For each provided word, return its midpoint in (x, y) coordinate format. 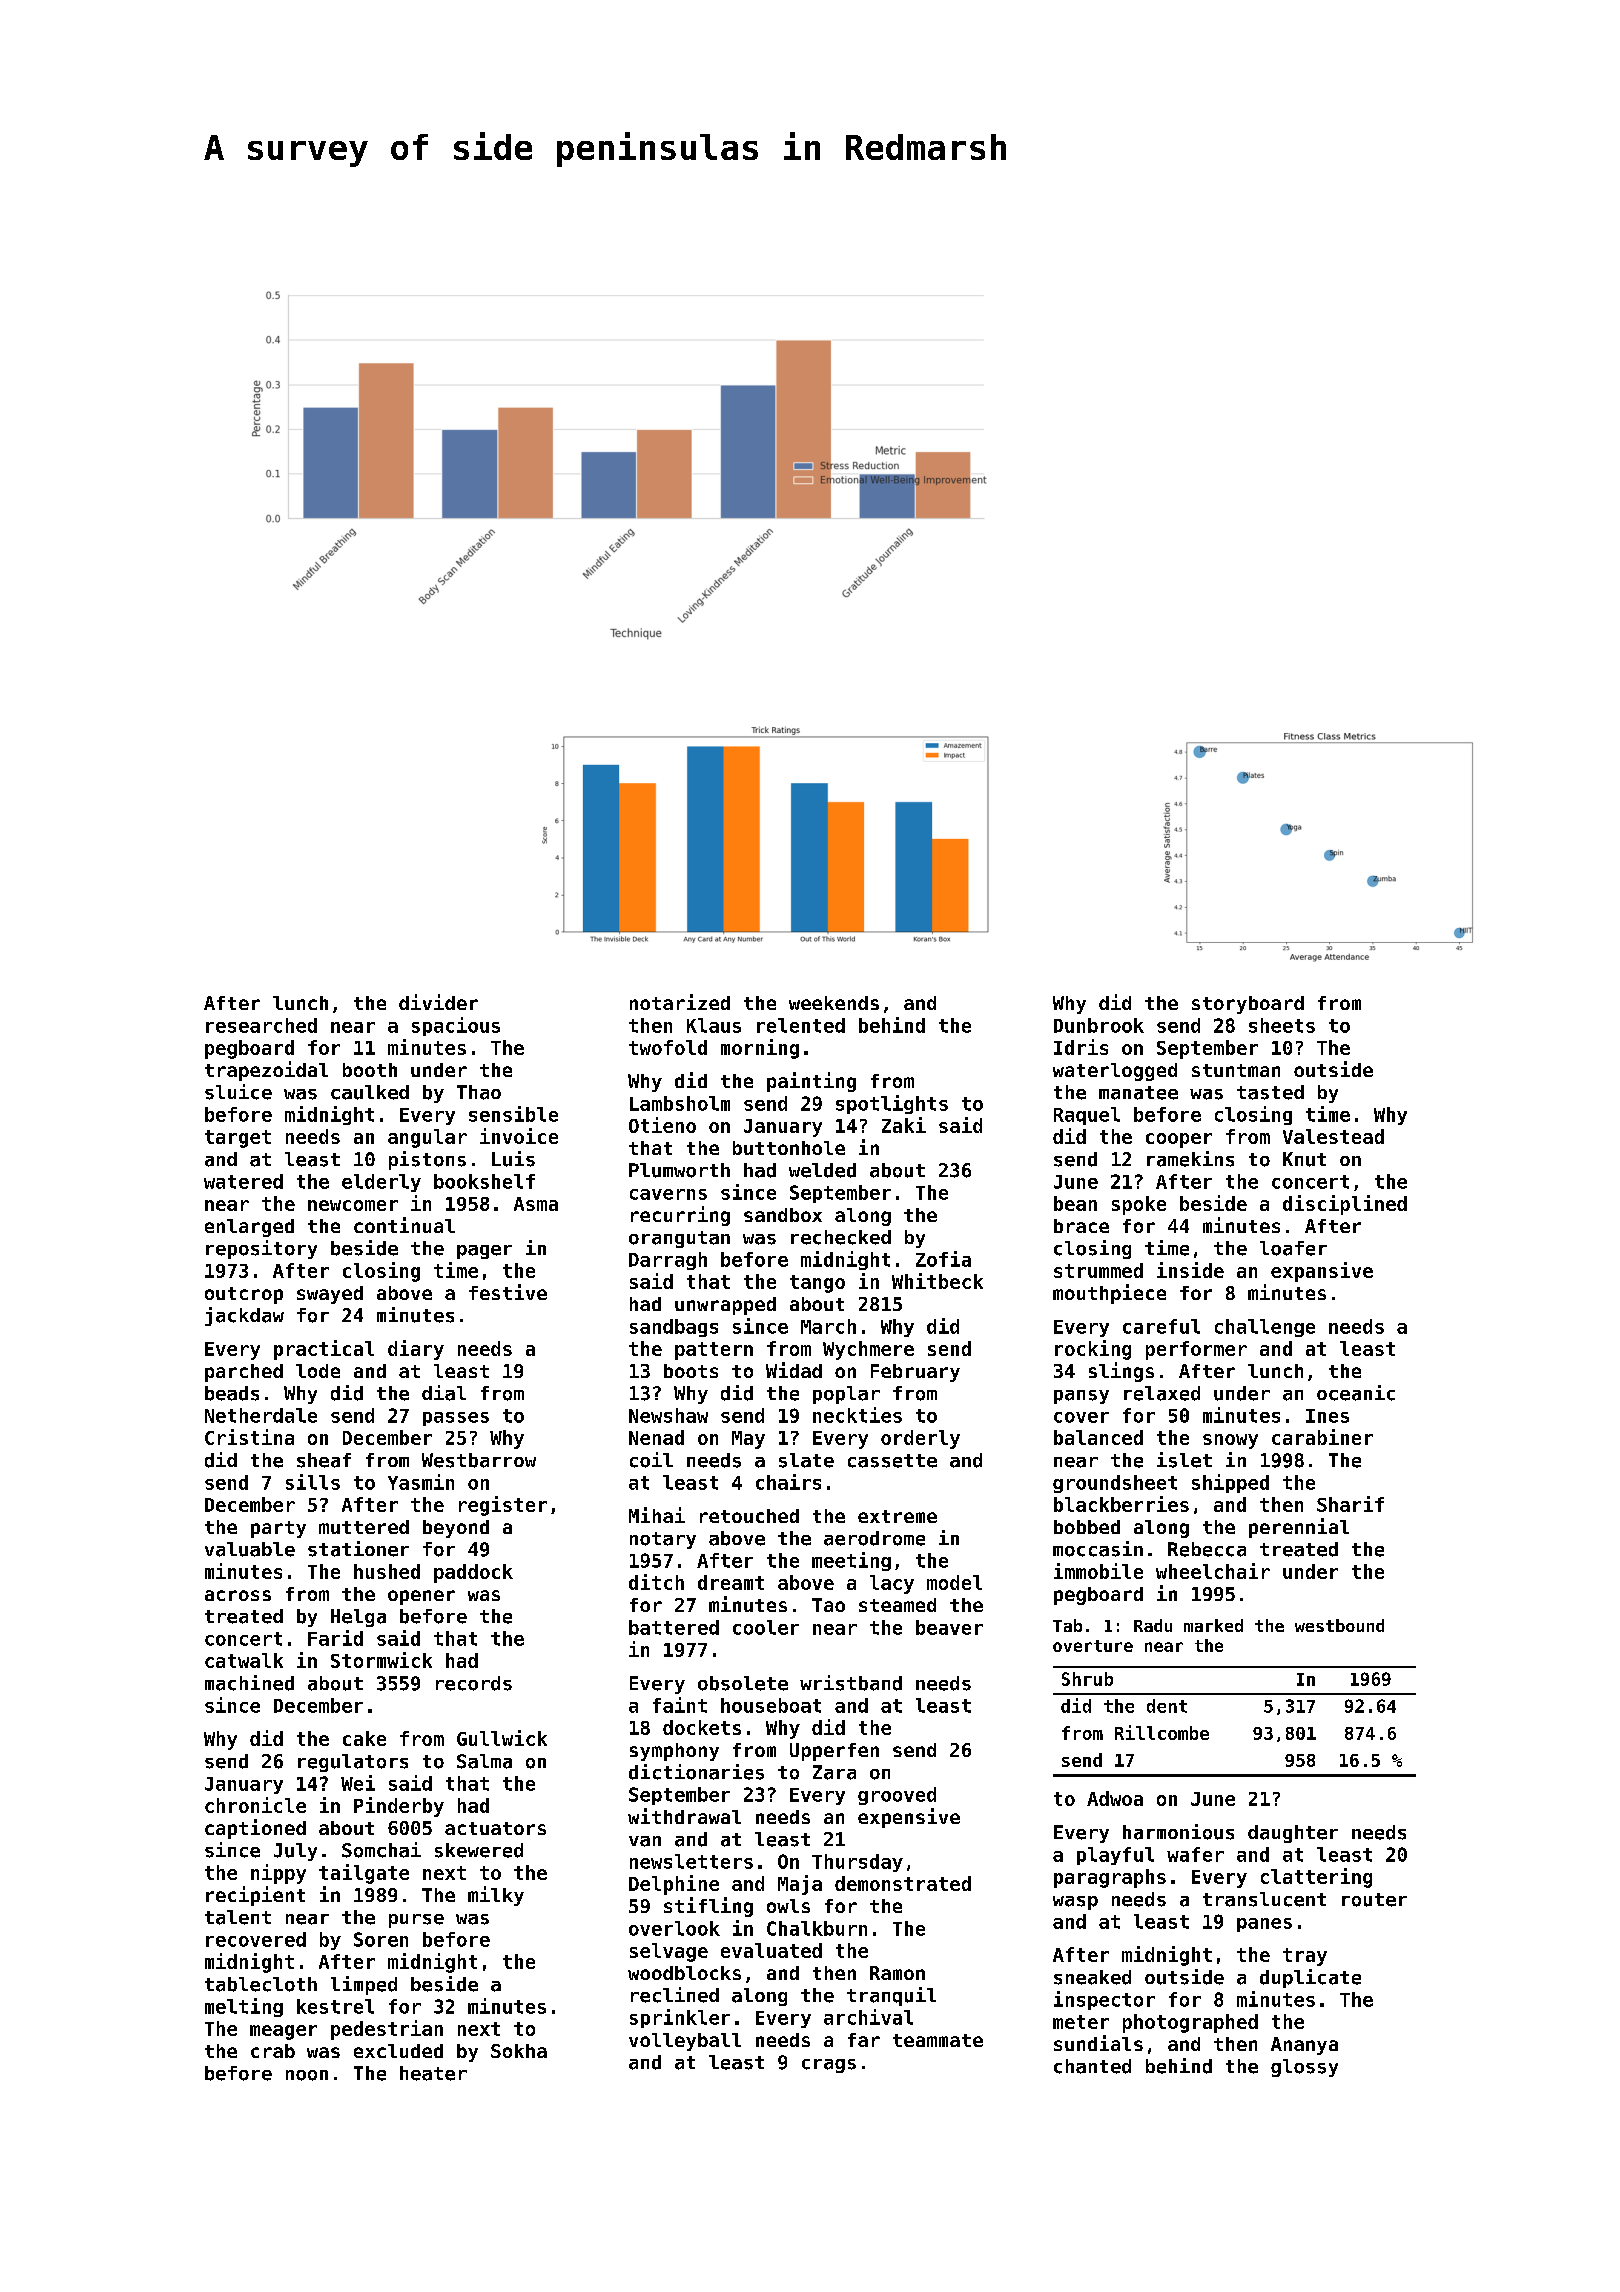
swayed (330, 1295)
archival (868, 2017)
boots (691, 1371)
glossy (1304, 2068)
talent (238, 1917)
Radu (1153, 1625)
